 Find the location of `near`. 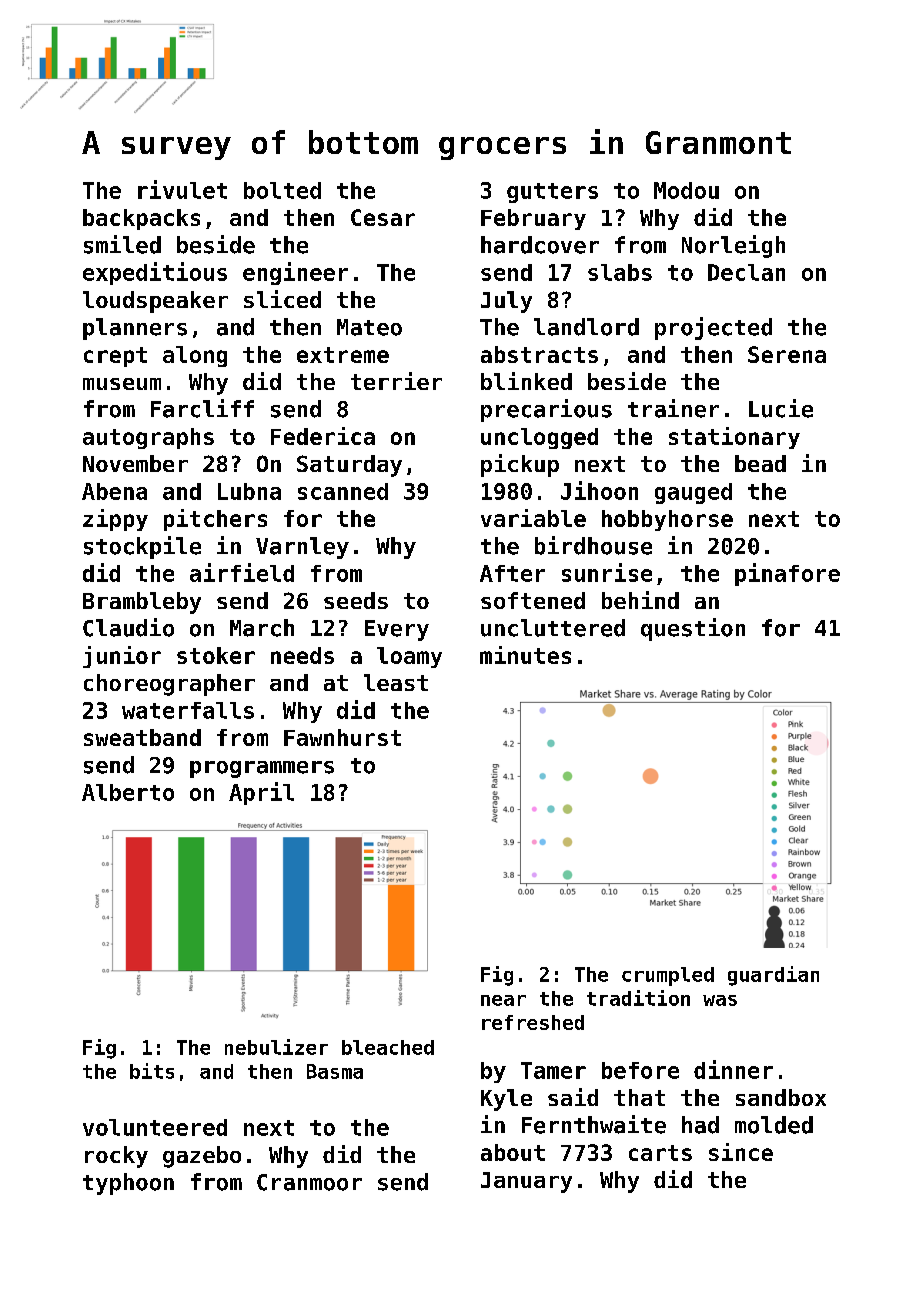

near is located at coordinates (503, 1000).
